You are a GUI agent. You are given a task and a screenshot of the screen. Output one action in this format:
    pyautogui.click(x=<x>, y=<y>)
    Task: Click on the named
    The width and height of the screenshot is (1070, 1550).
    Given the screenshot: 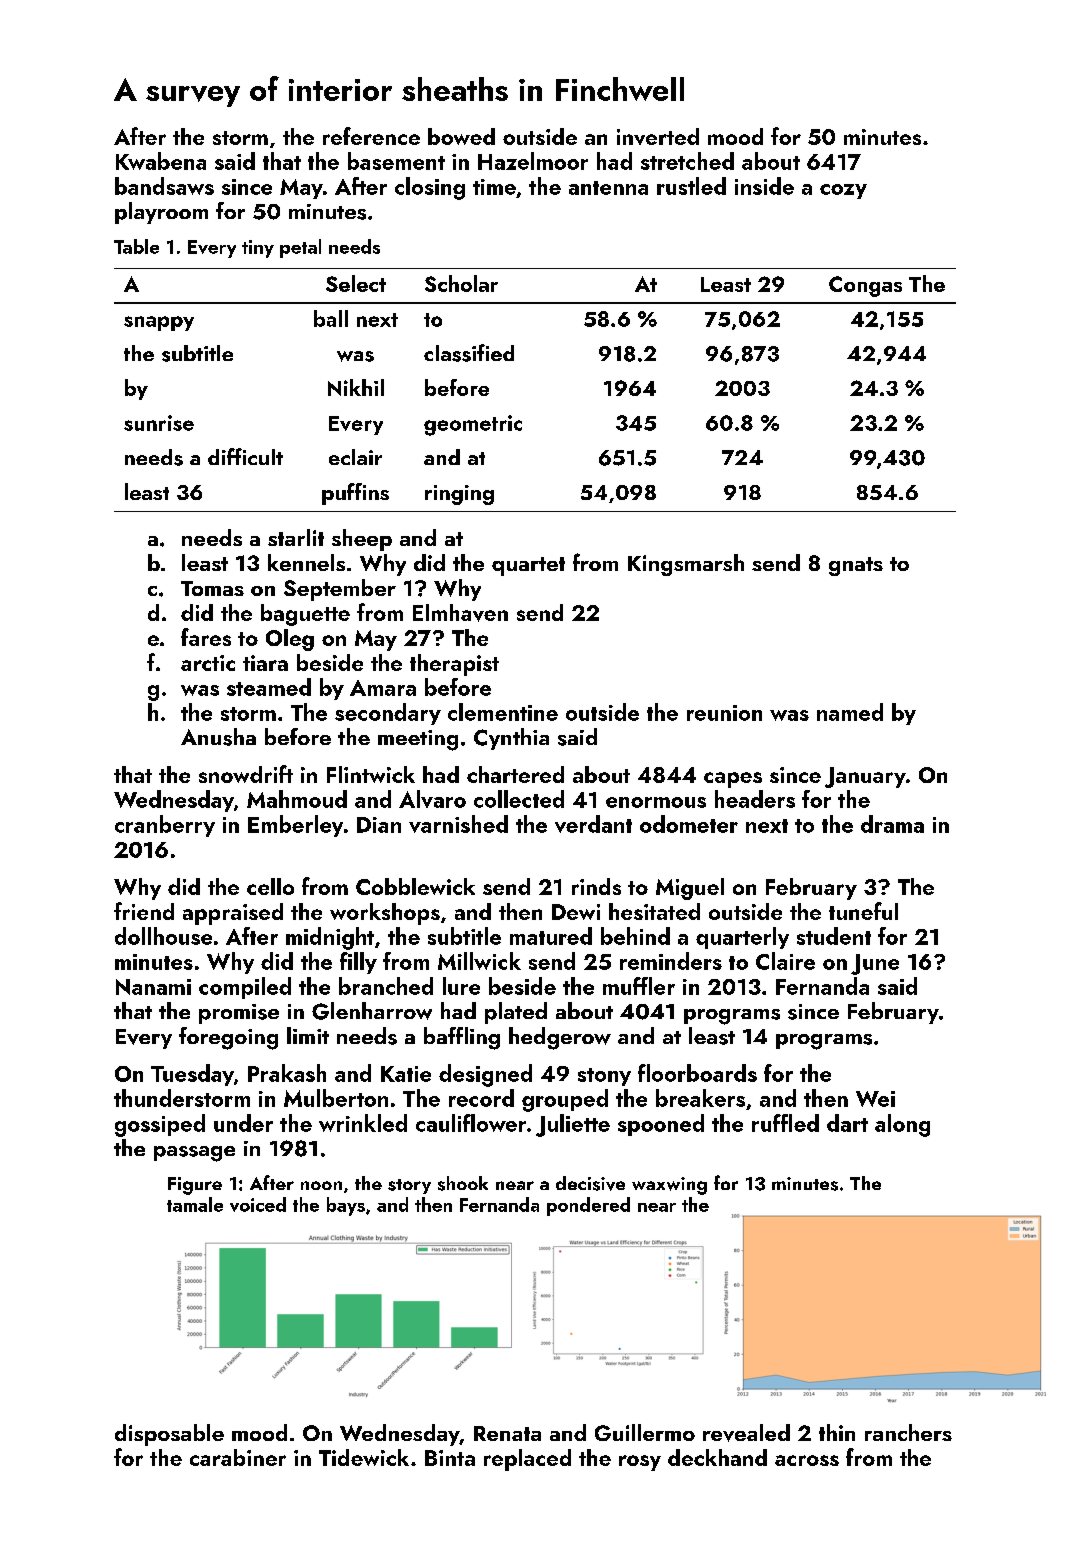 What is the action you would take?
    pyautogui.click(x=850, y=712)
